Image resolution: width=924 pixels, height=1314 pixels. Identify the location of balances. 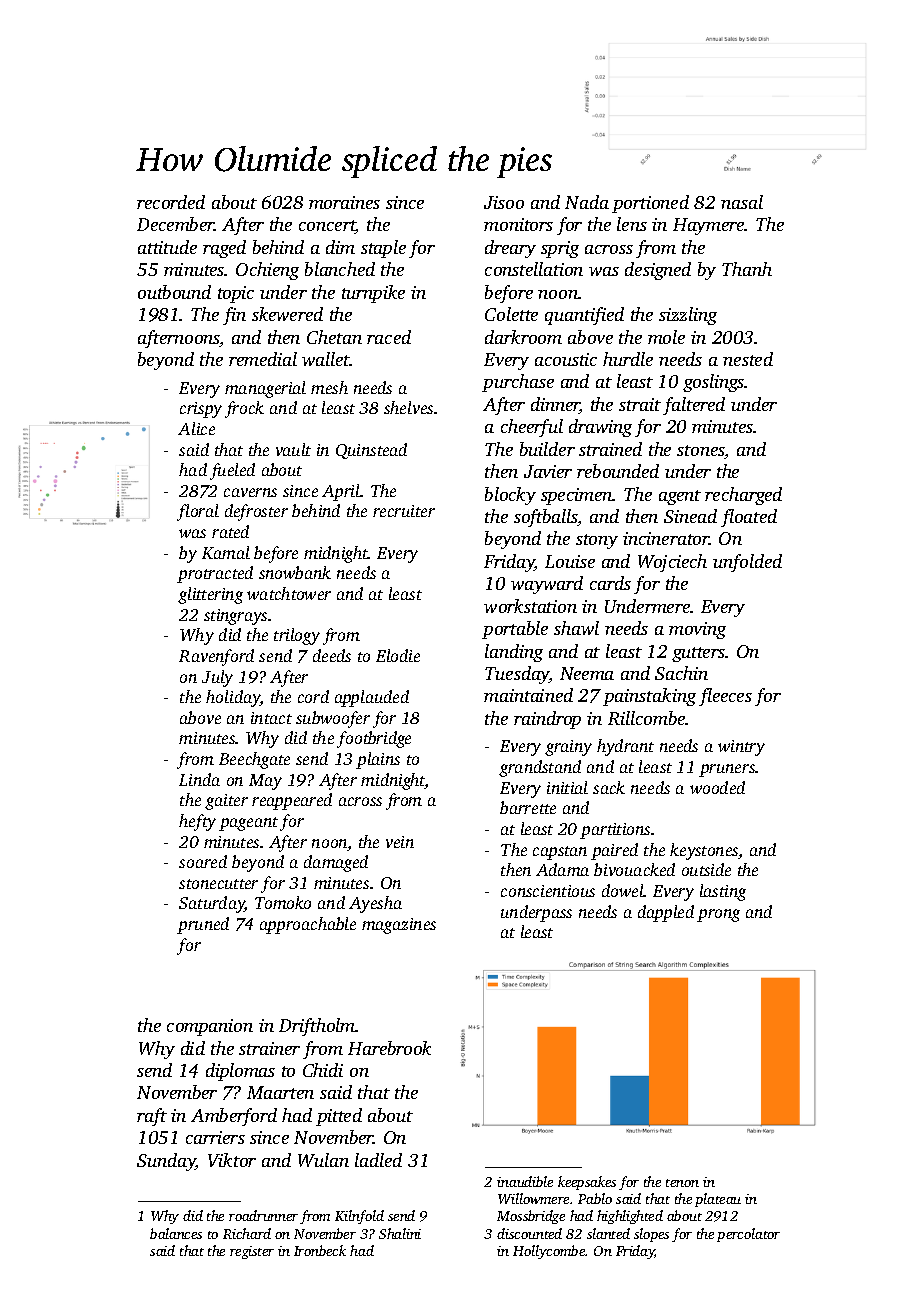
(176, 1233).
